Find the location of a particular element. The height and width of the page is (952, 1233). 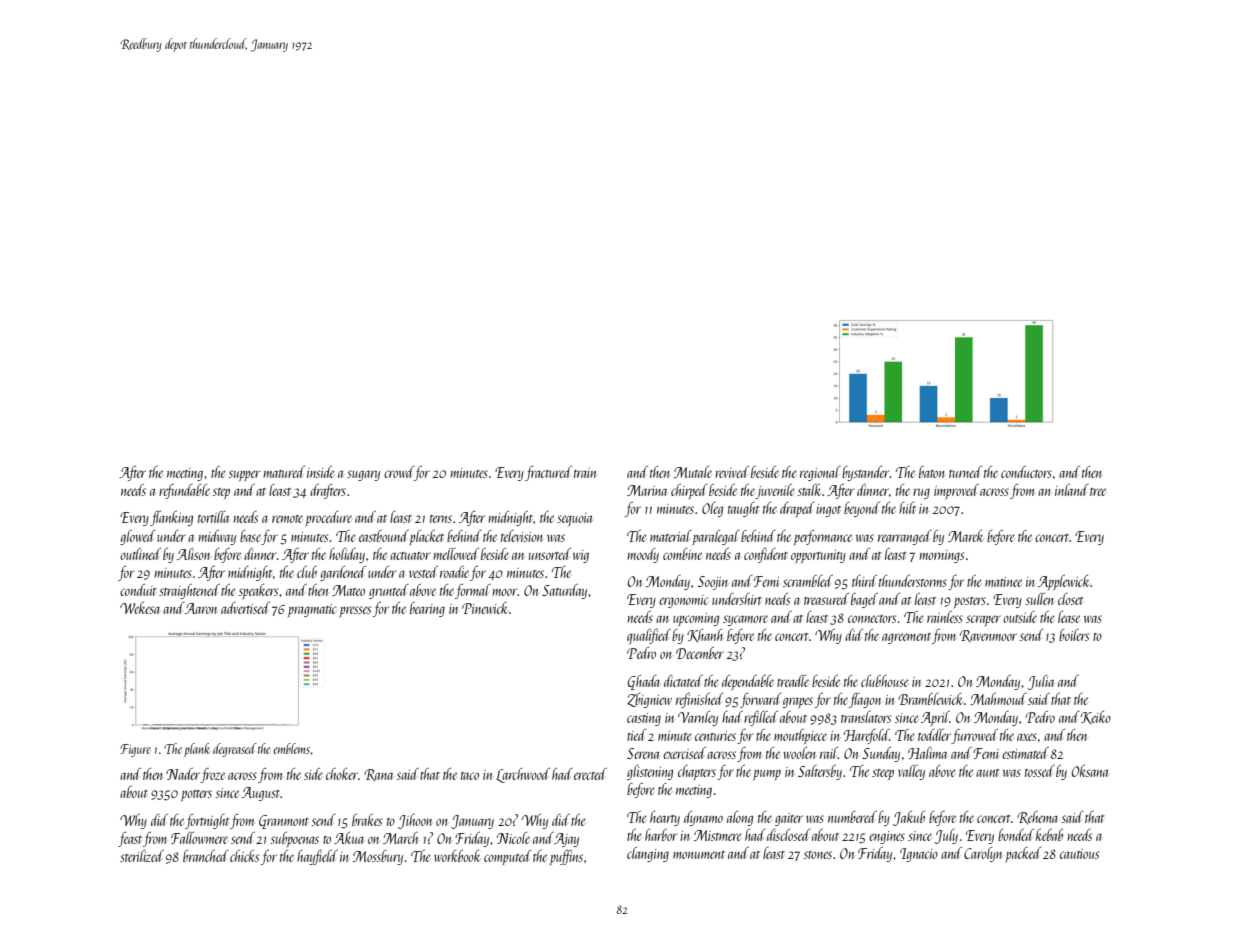

Mutale is located at coordinates (693, 472).
